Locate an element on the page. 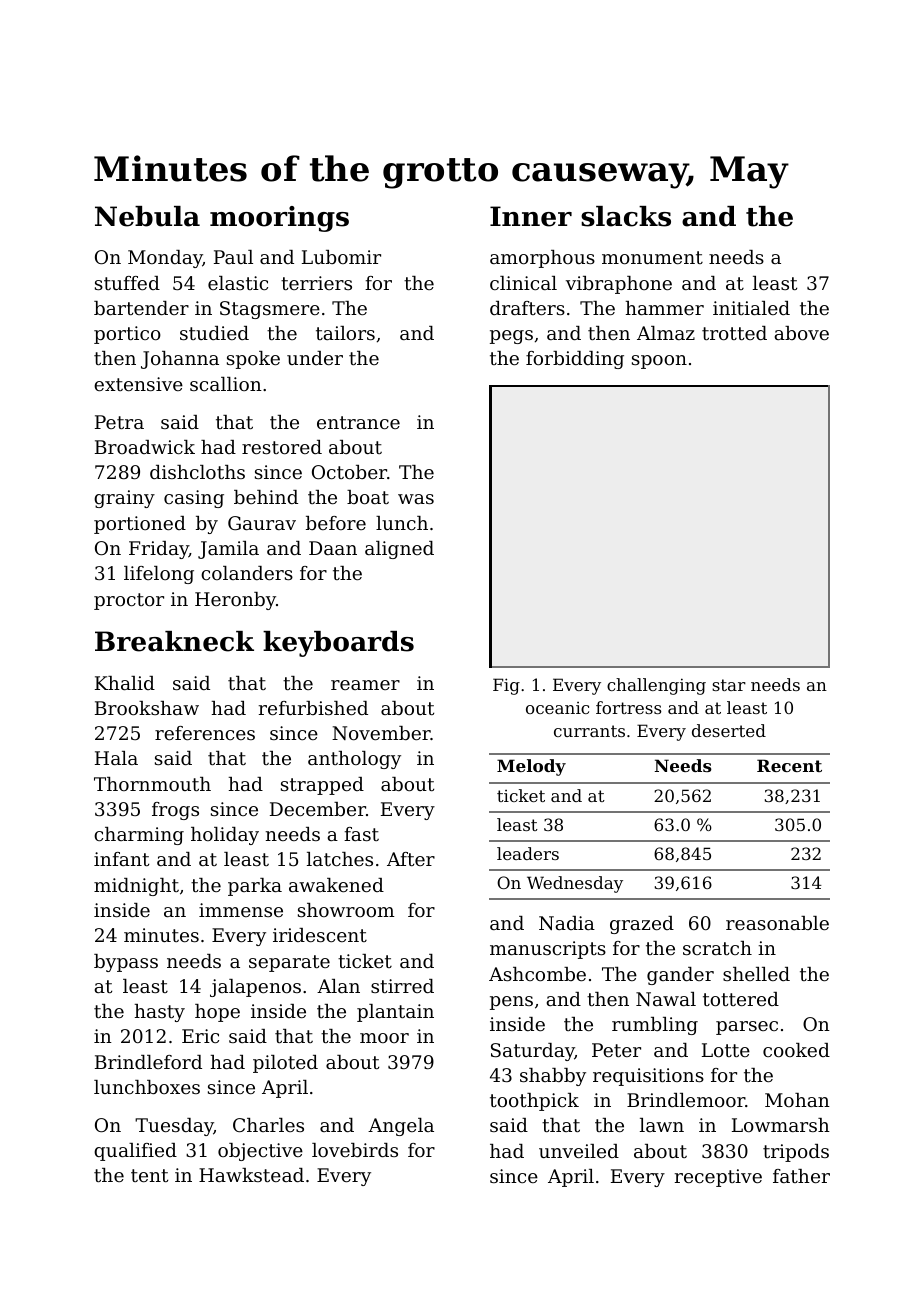 This document has width=924, height=1311. Melody is located at coordinates (531, 767).
